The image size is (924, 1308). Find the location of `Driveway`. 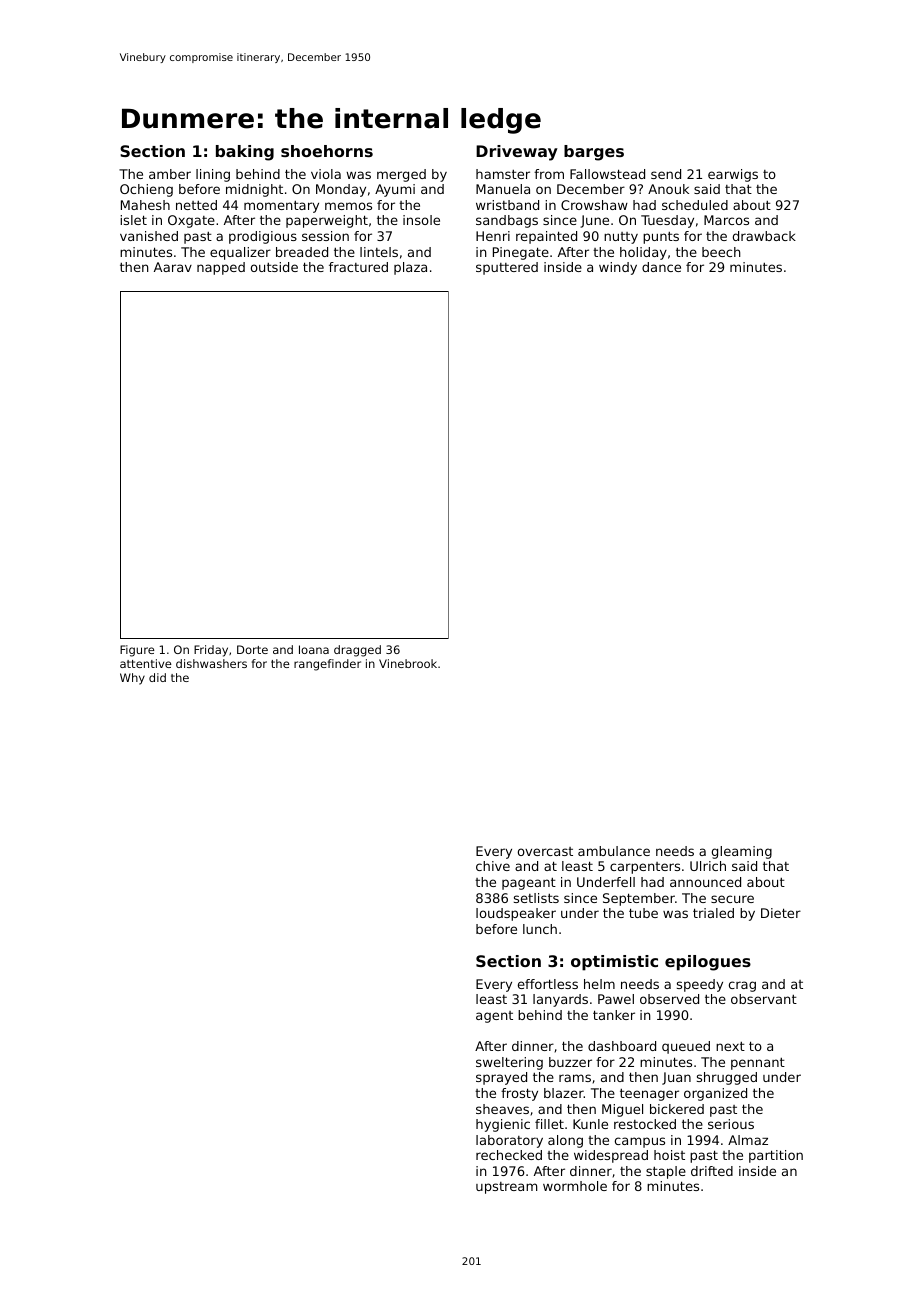

Driveway is located at coordinates (517, 153).
